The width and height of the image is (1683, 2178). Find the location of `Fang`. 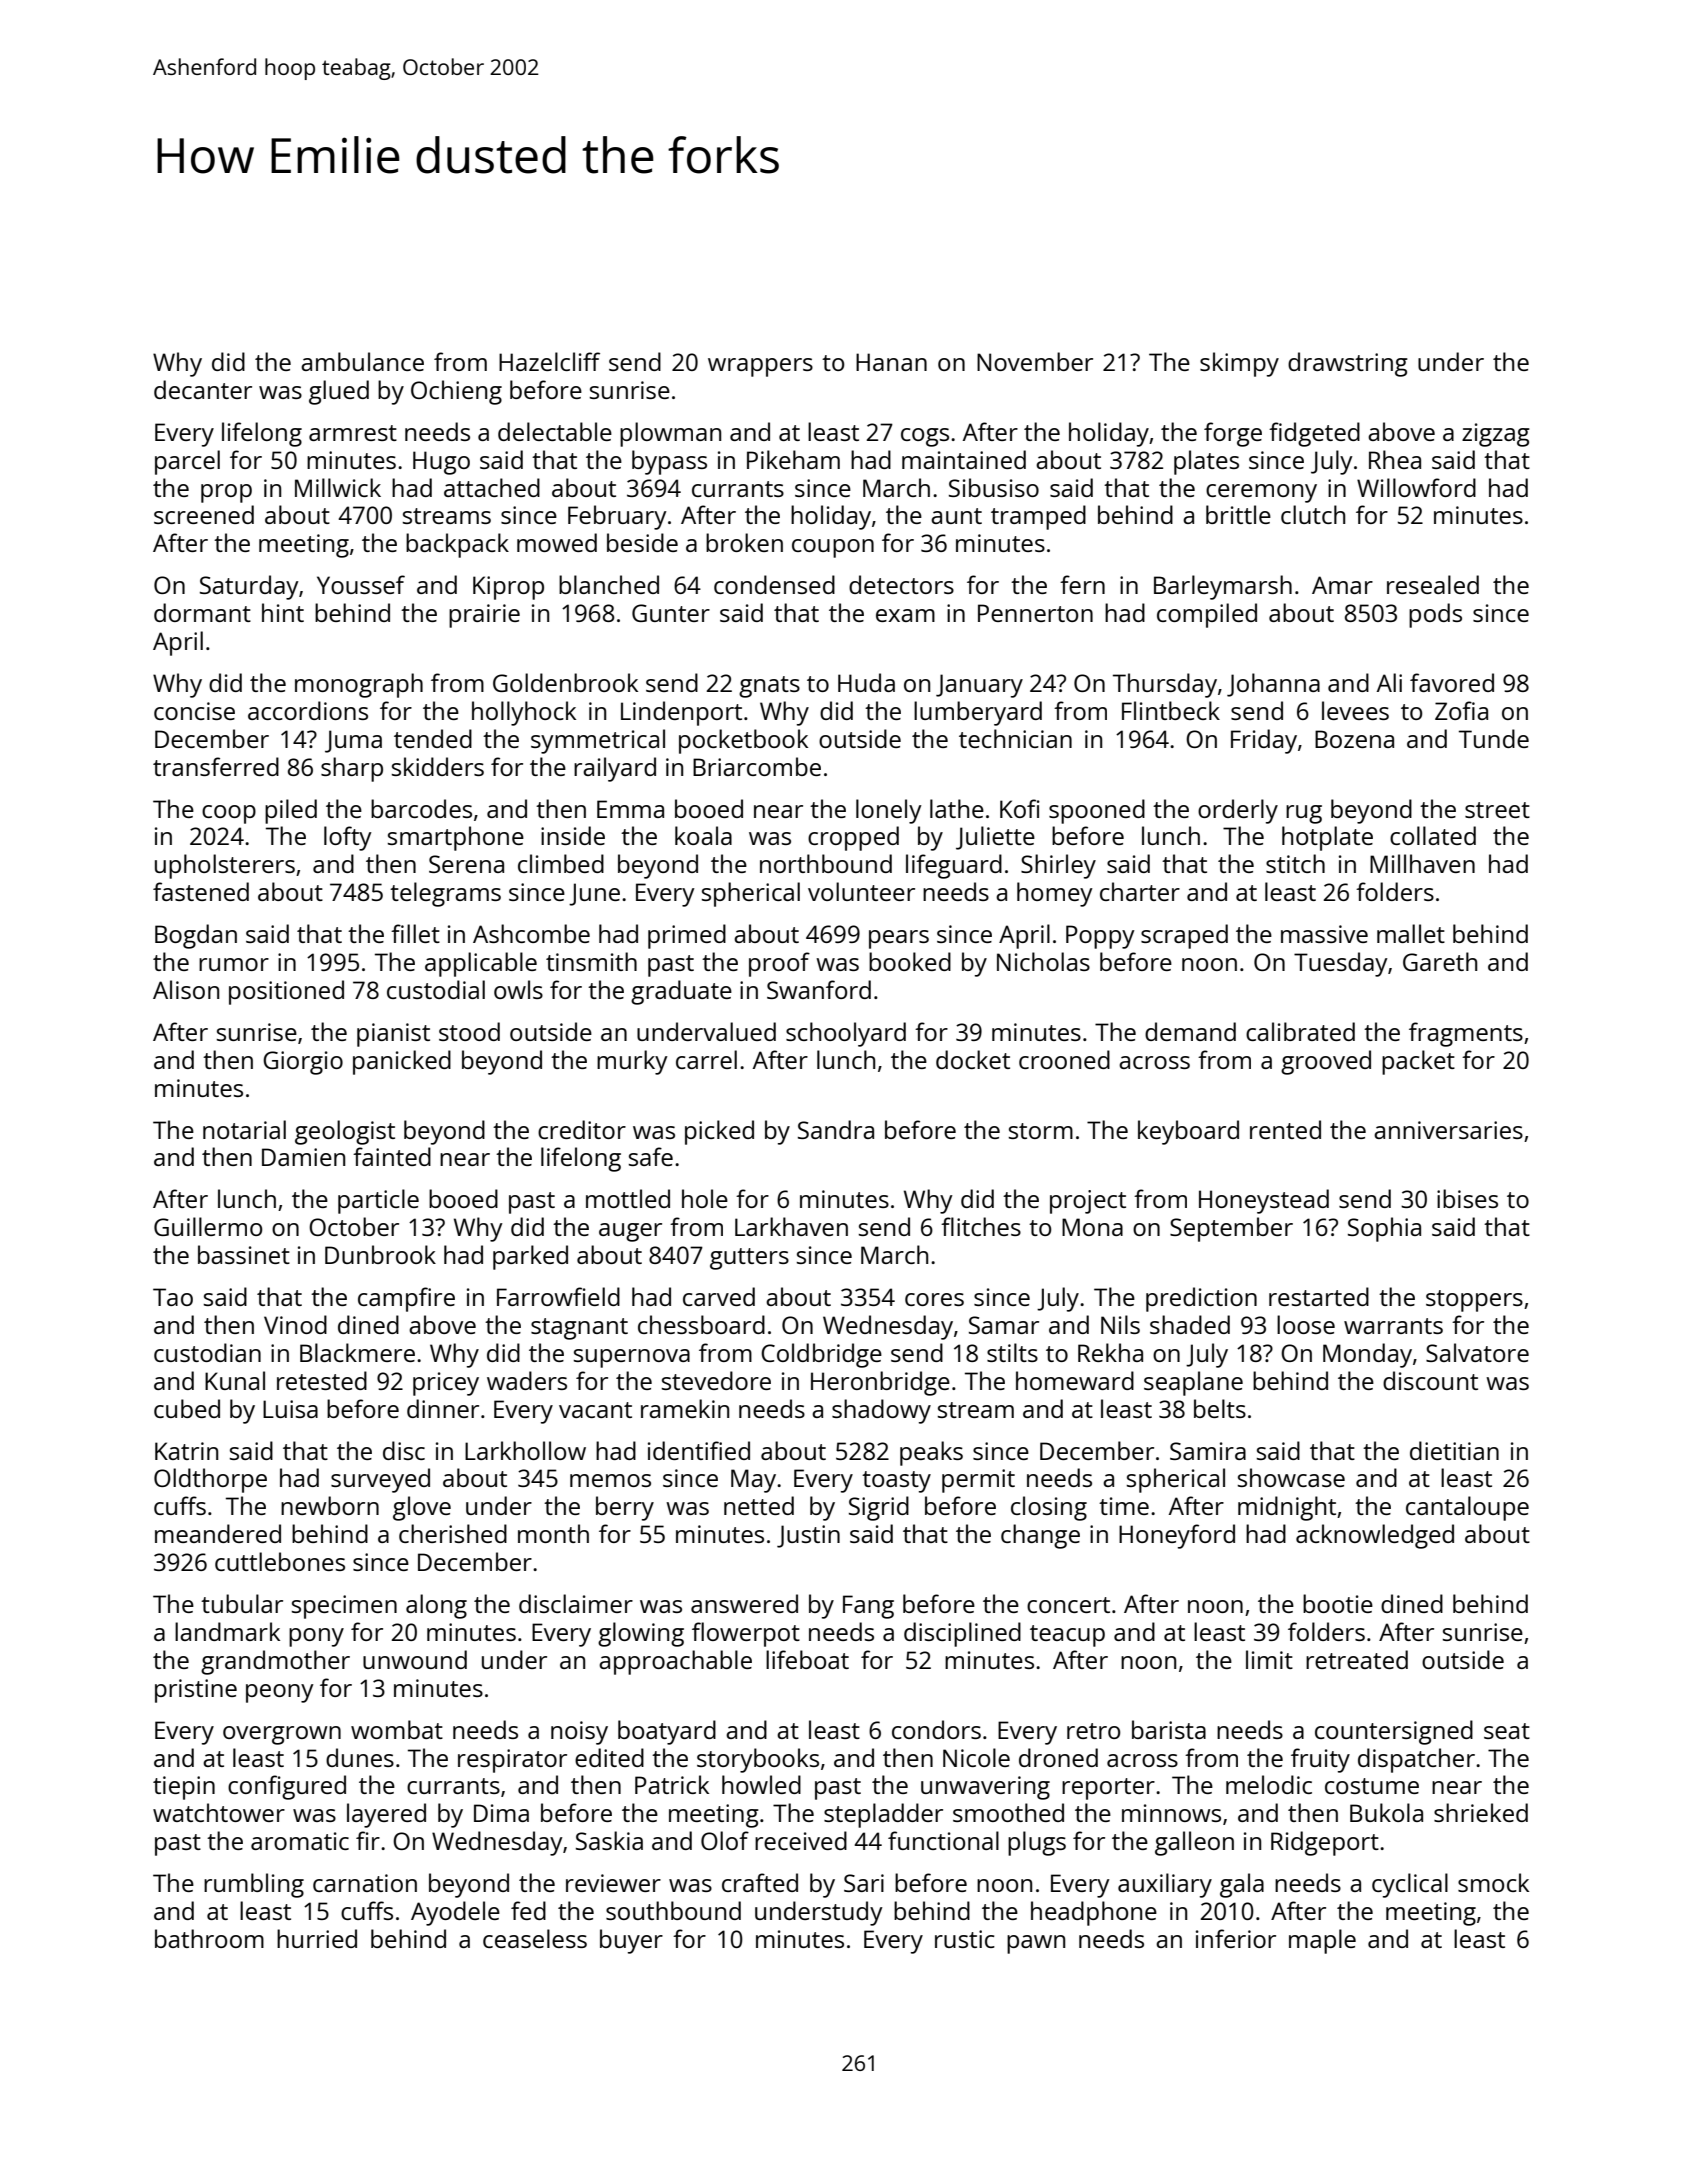

Fang is located at coordinates (868, 1607).
